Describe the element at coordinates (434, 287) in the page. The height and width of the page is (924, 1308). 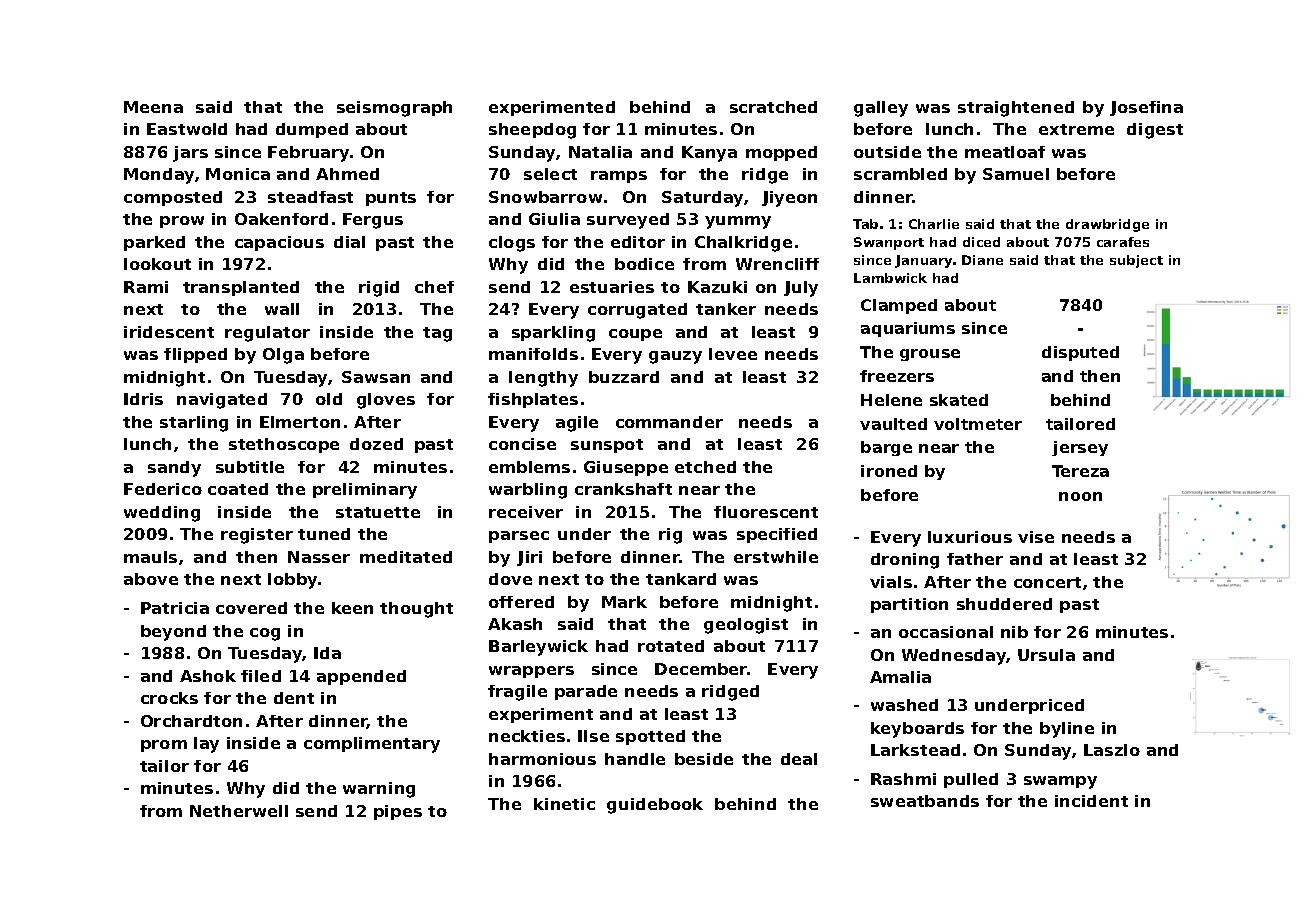
I see `chef` at that location.
